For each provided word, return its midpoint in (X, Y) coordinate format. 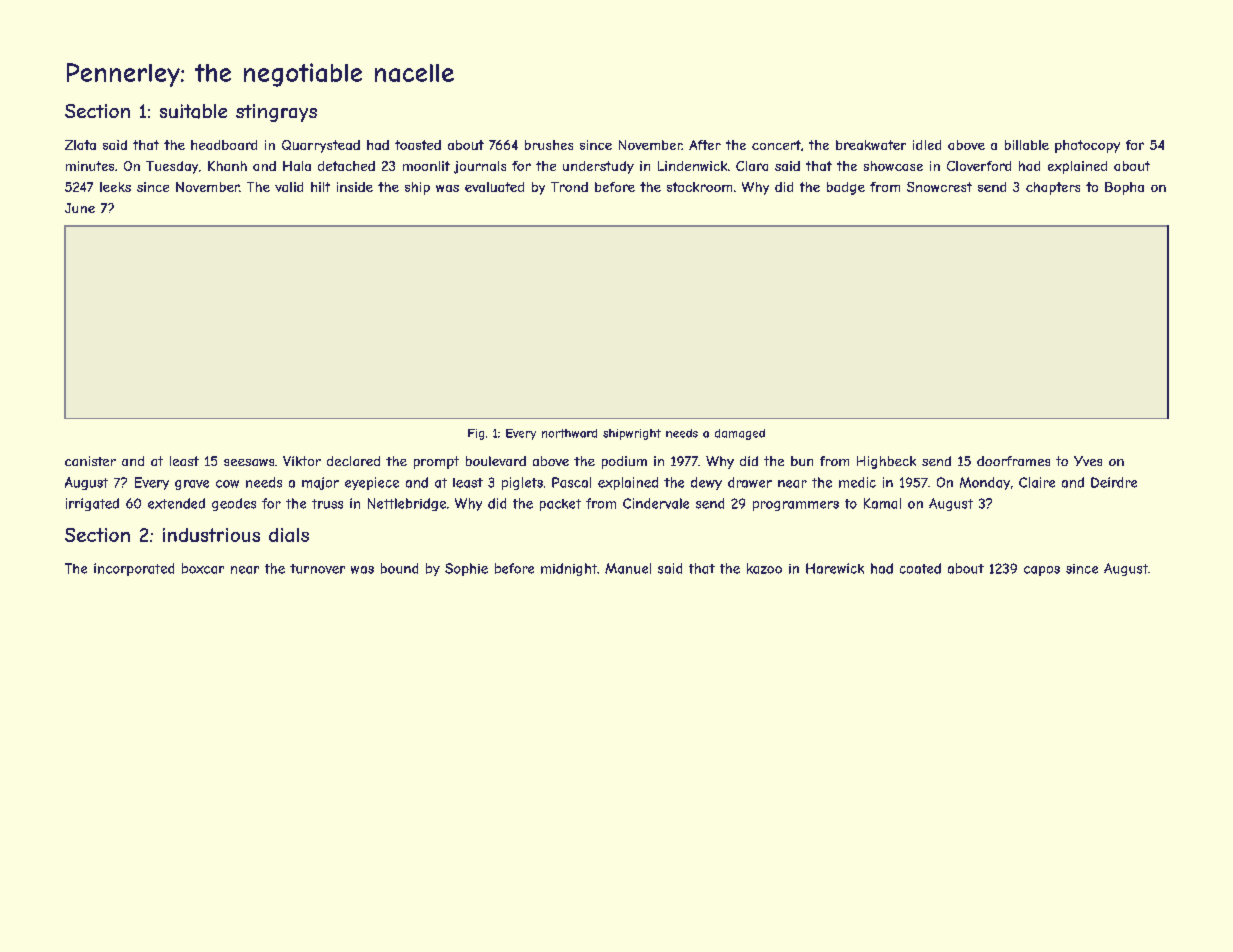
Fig (476, 434)
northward (569, 433)
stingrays (276, 113)
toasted (418, 145)
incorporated (134, 569)
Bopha (1124, 188)
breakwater (871, 145)
